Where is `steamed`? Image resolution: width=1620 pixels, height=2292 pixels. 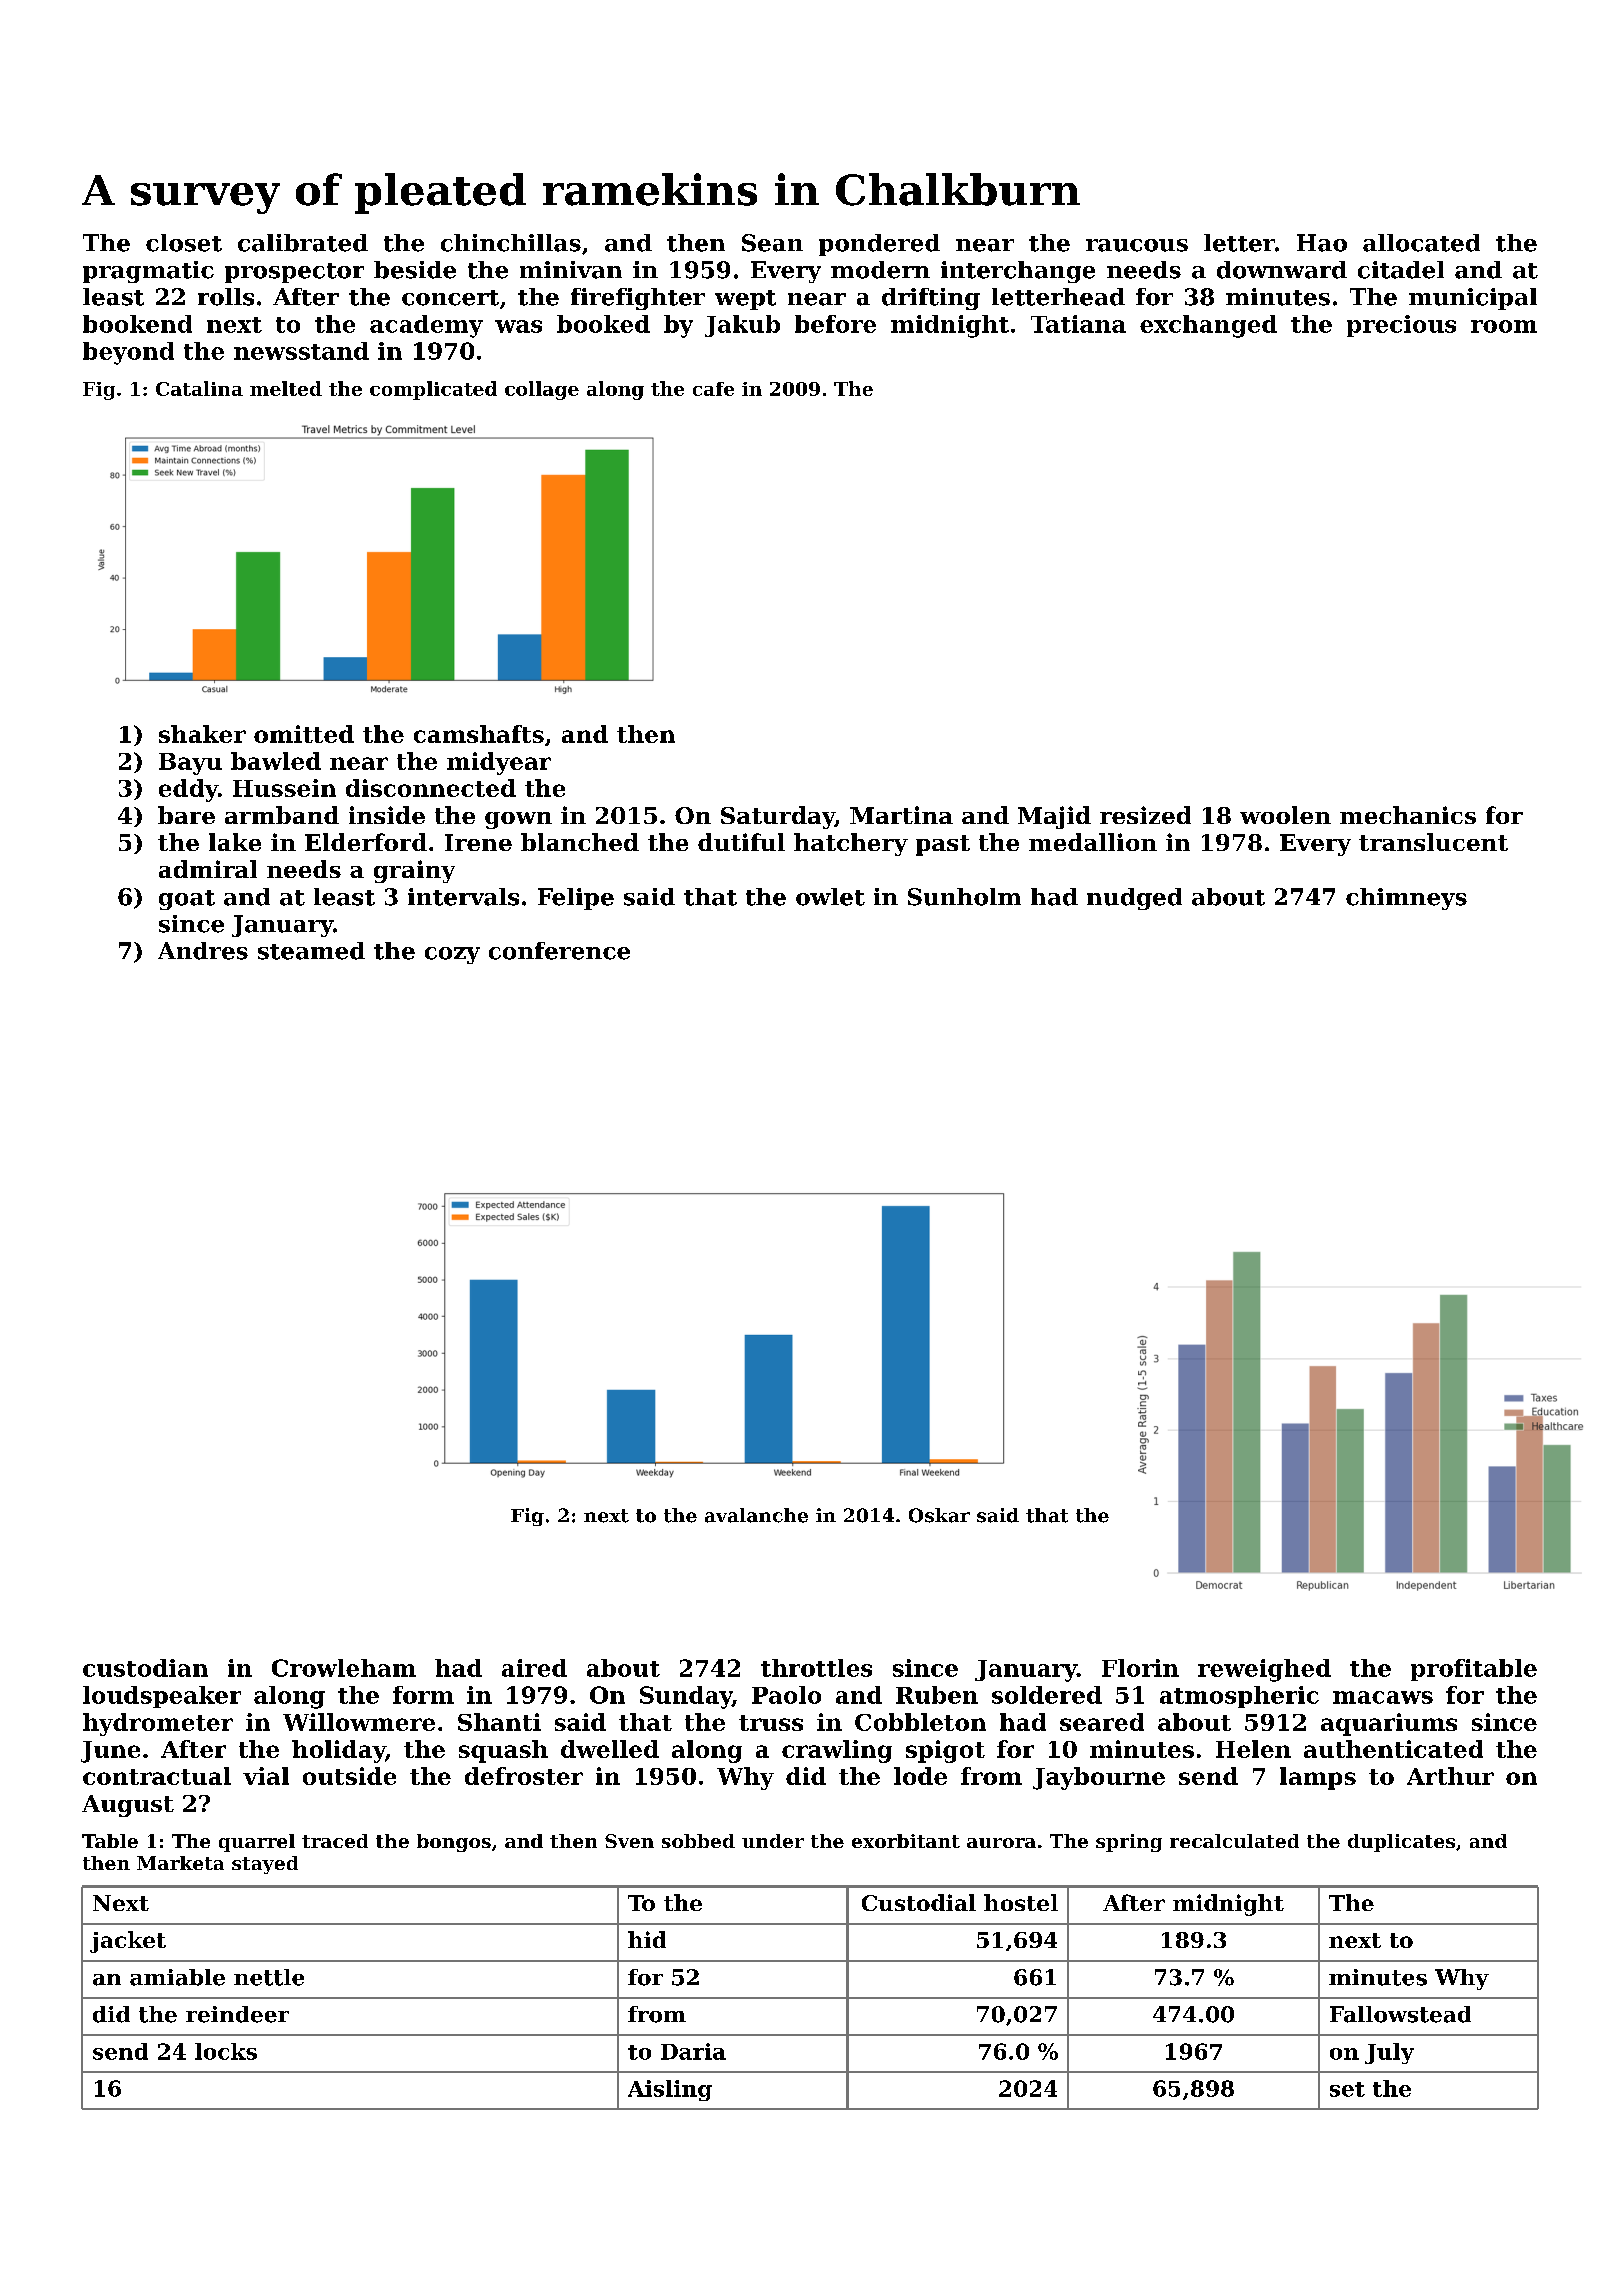
steamed is located at coordinates (311, 951).
